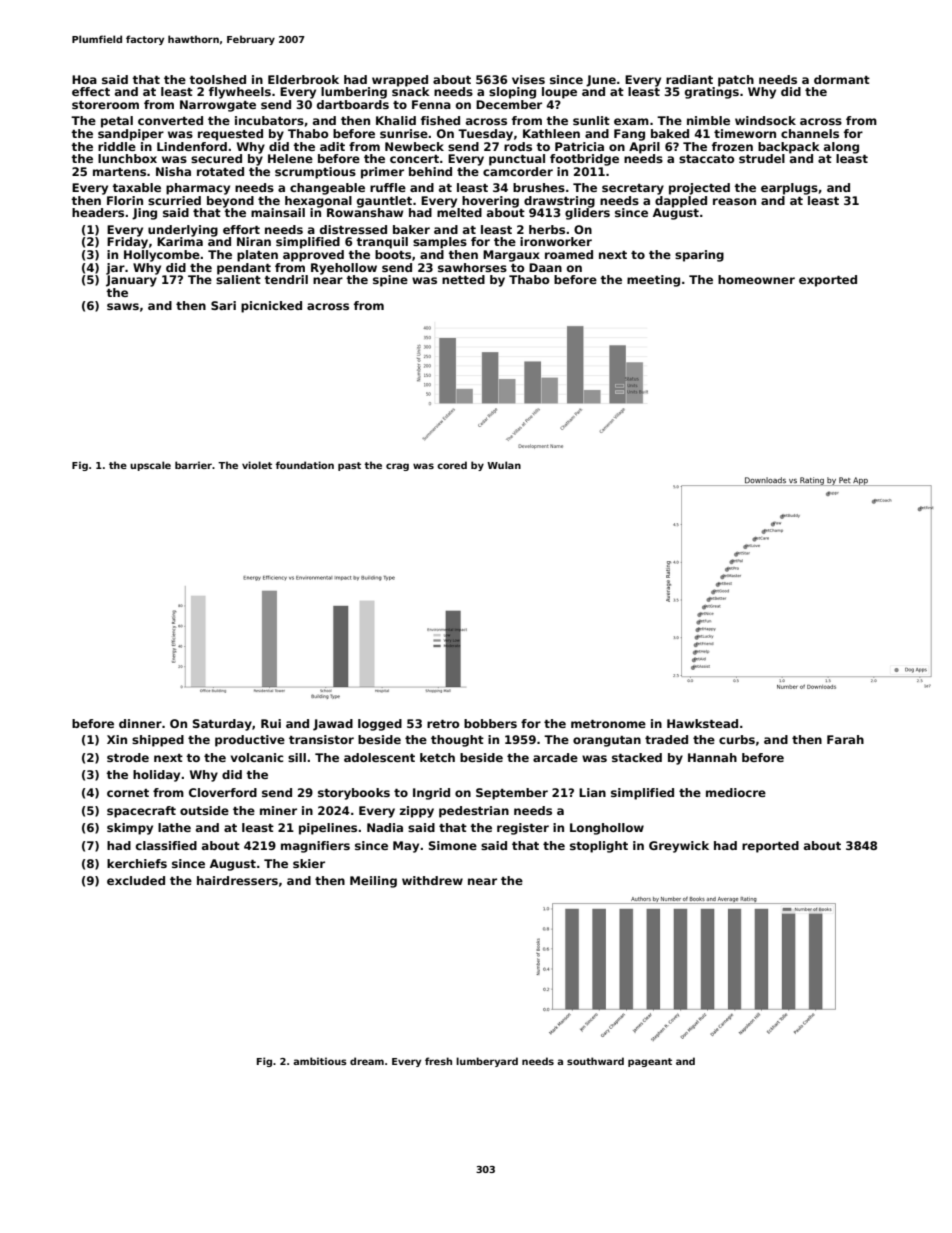 The height and width of the screenshot is (1233, 952). Describe the element at coordinates (474, 812) in the screenshot. I see `pedestrian` at that location.
